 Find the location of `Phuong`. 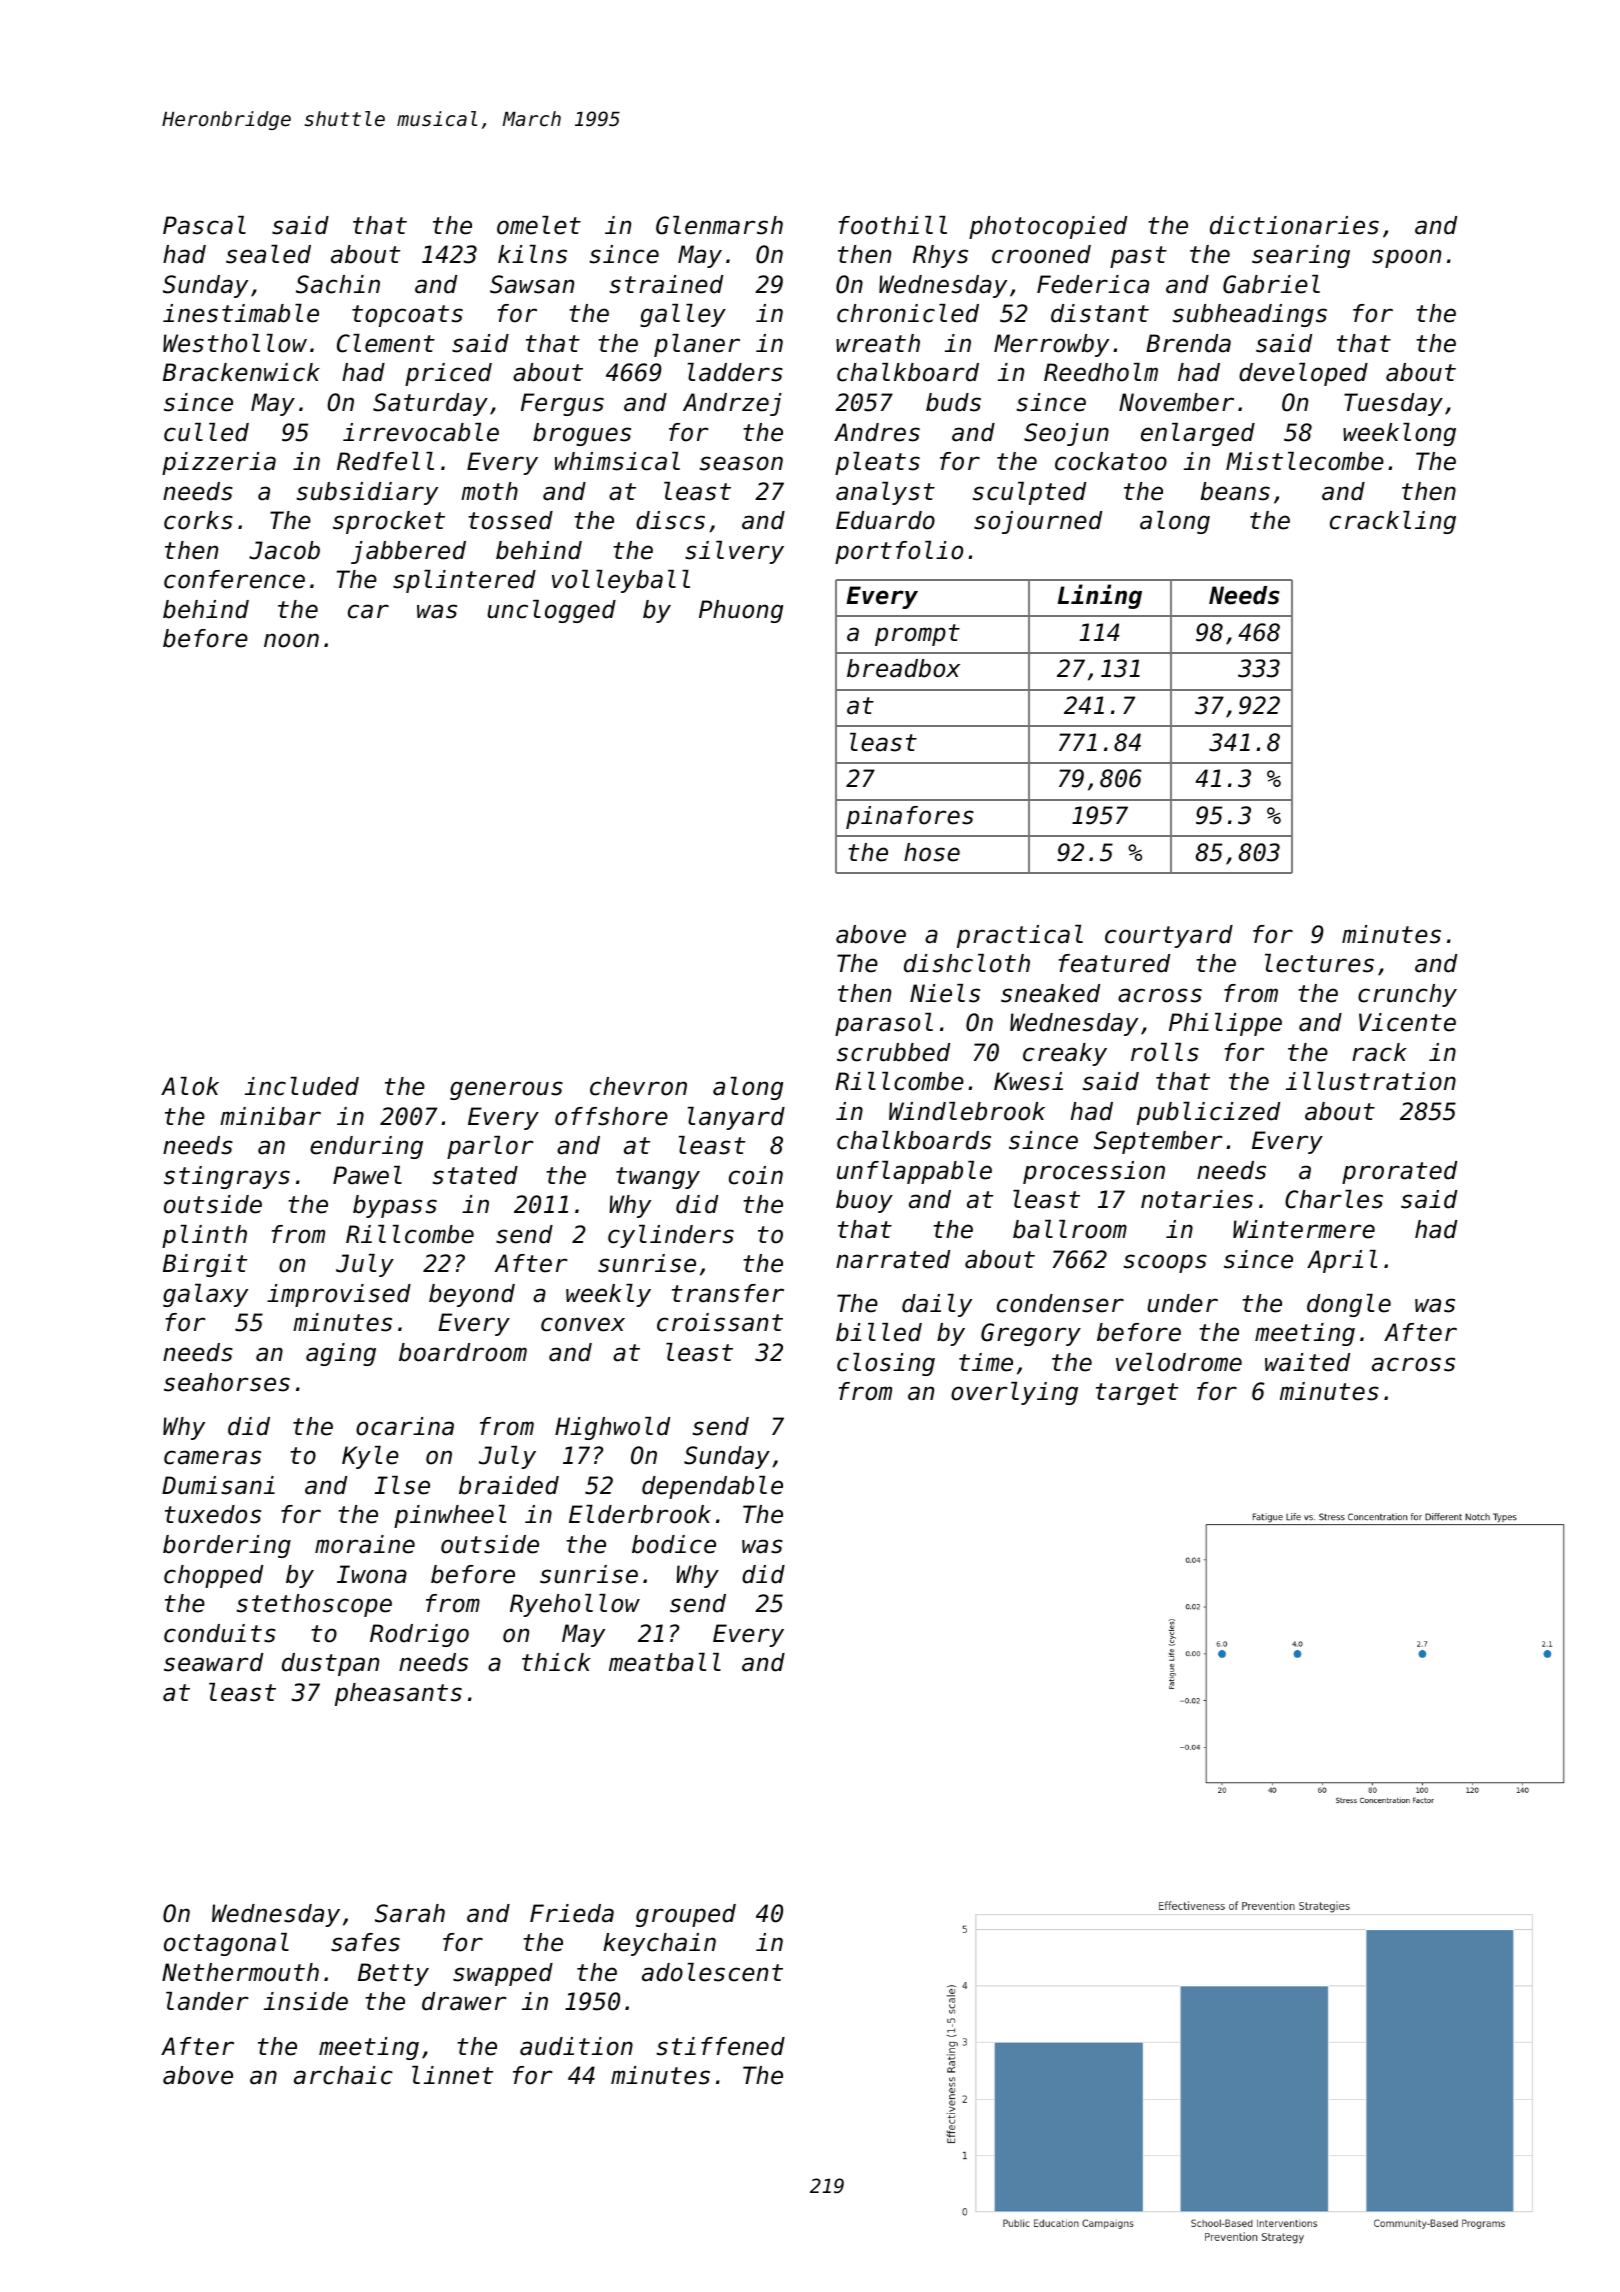

Phuong is located at coordinates (741, 611).
